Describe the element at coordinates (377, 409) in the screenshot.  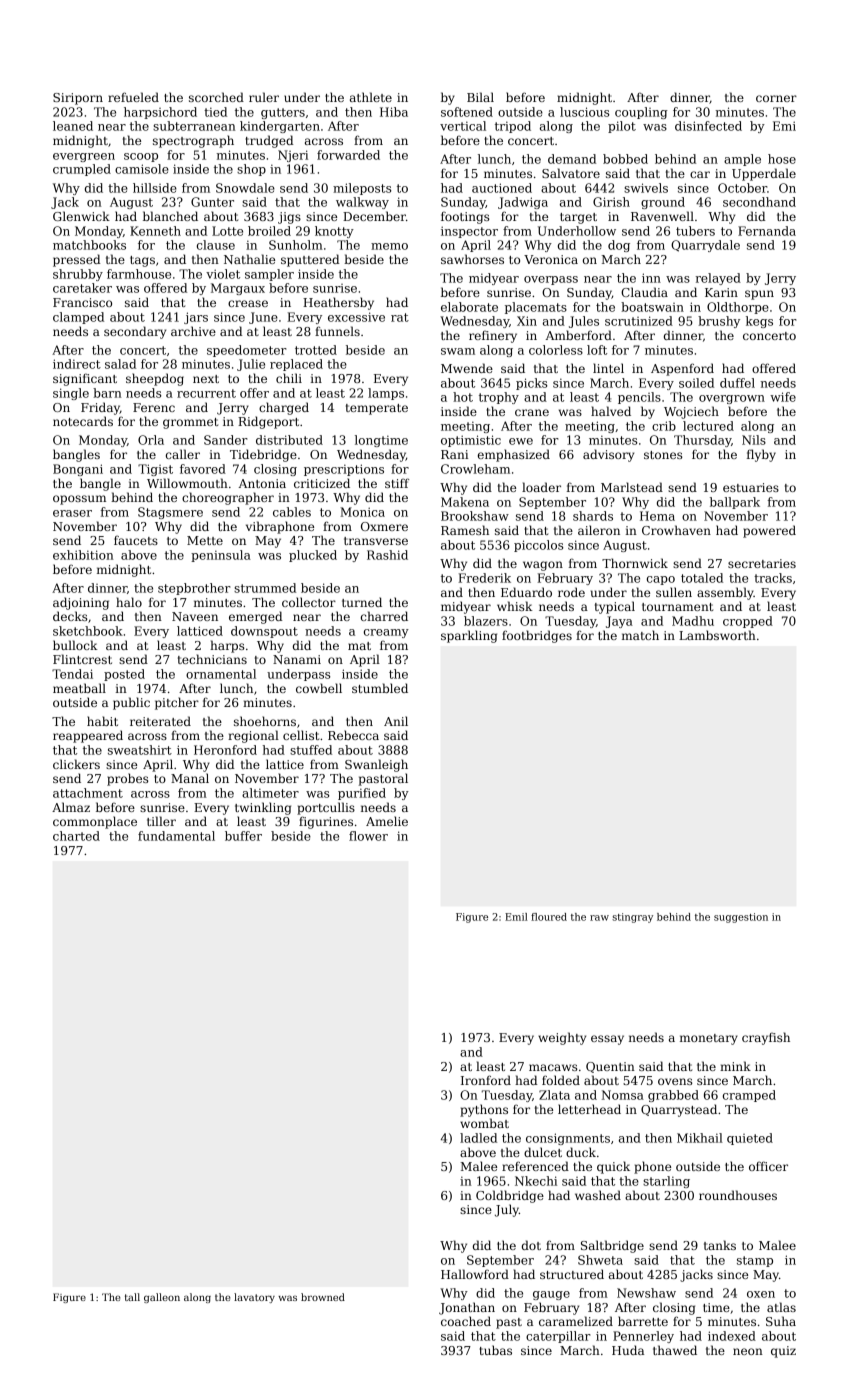
I see `temperate` at that location.
